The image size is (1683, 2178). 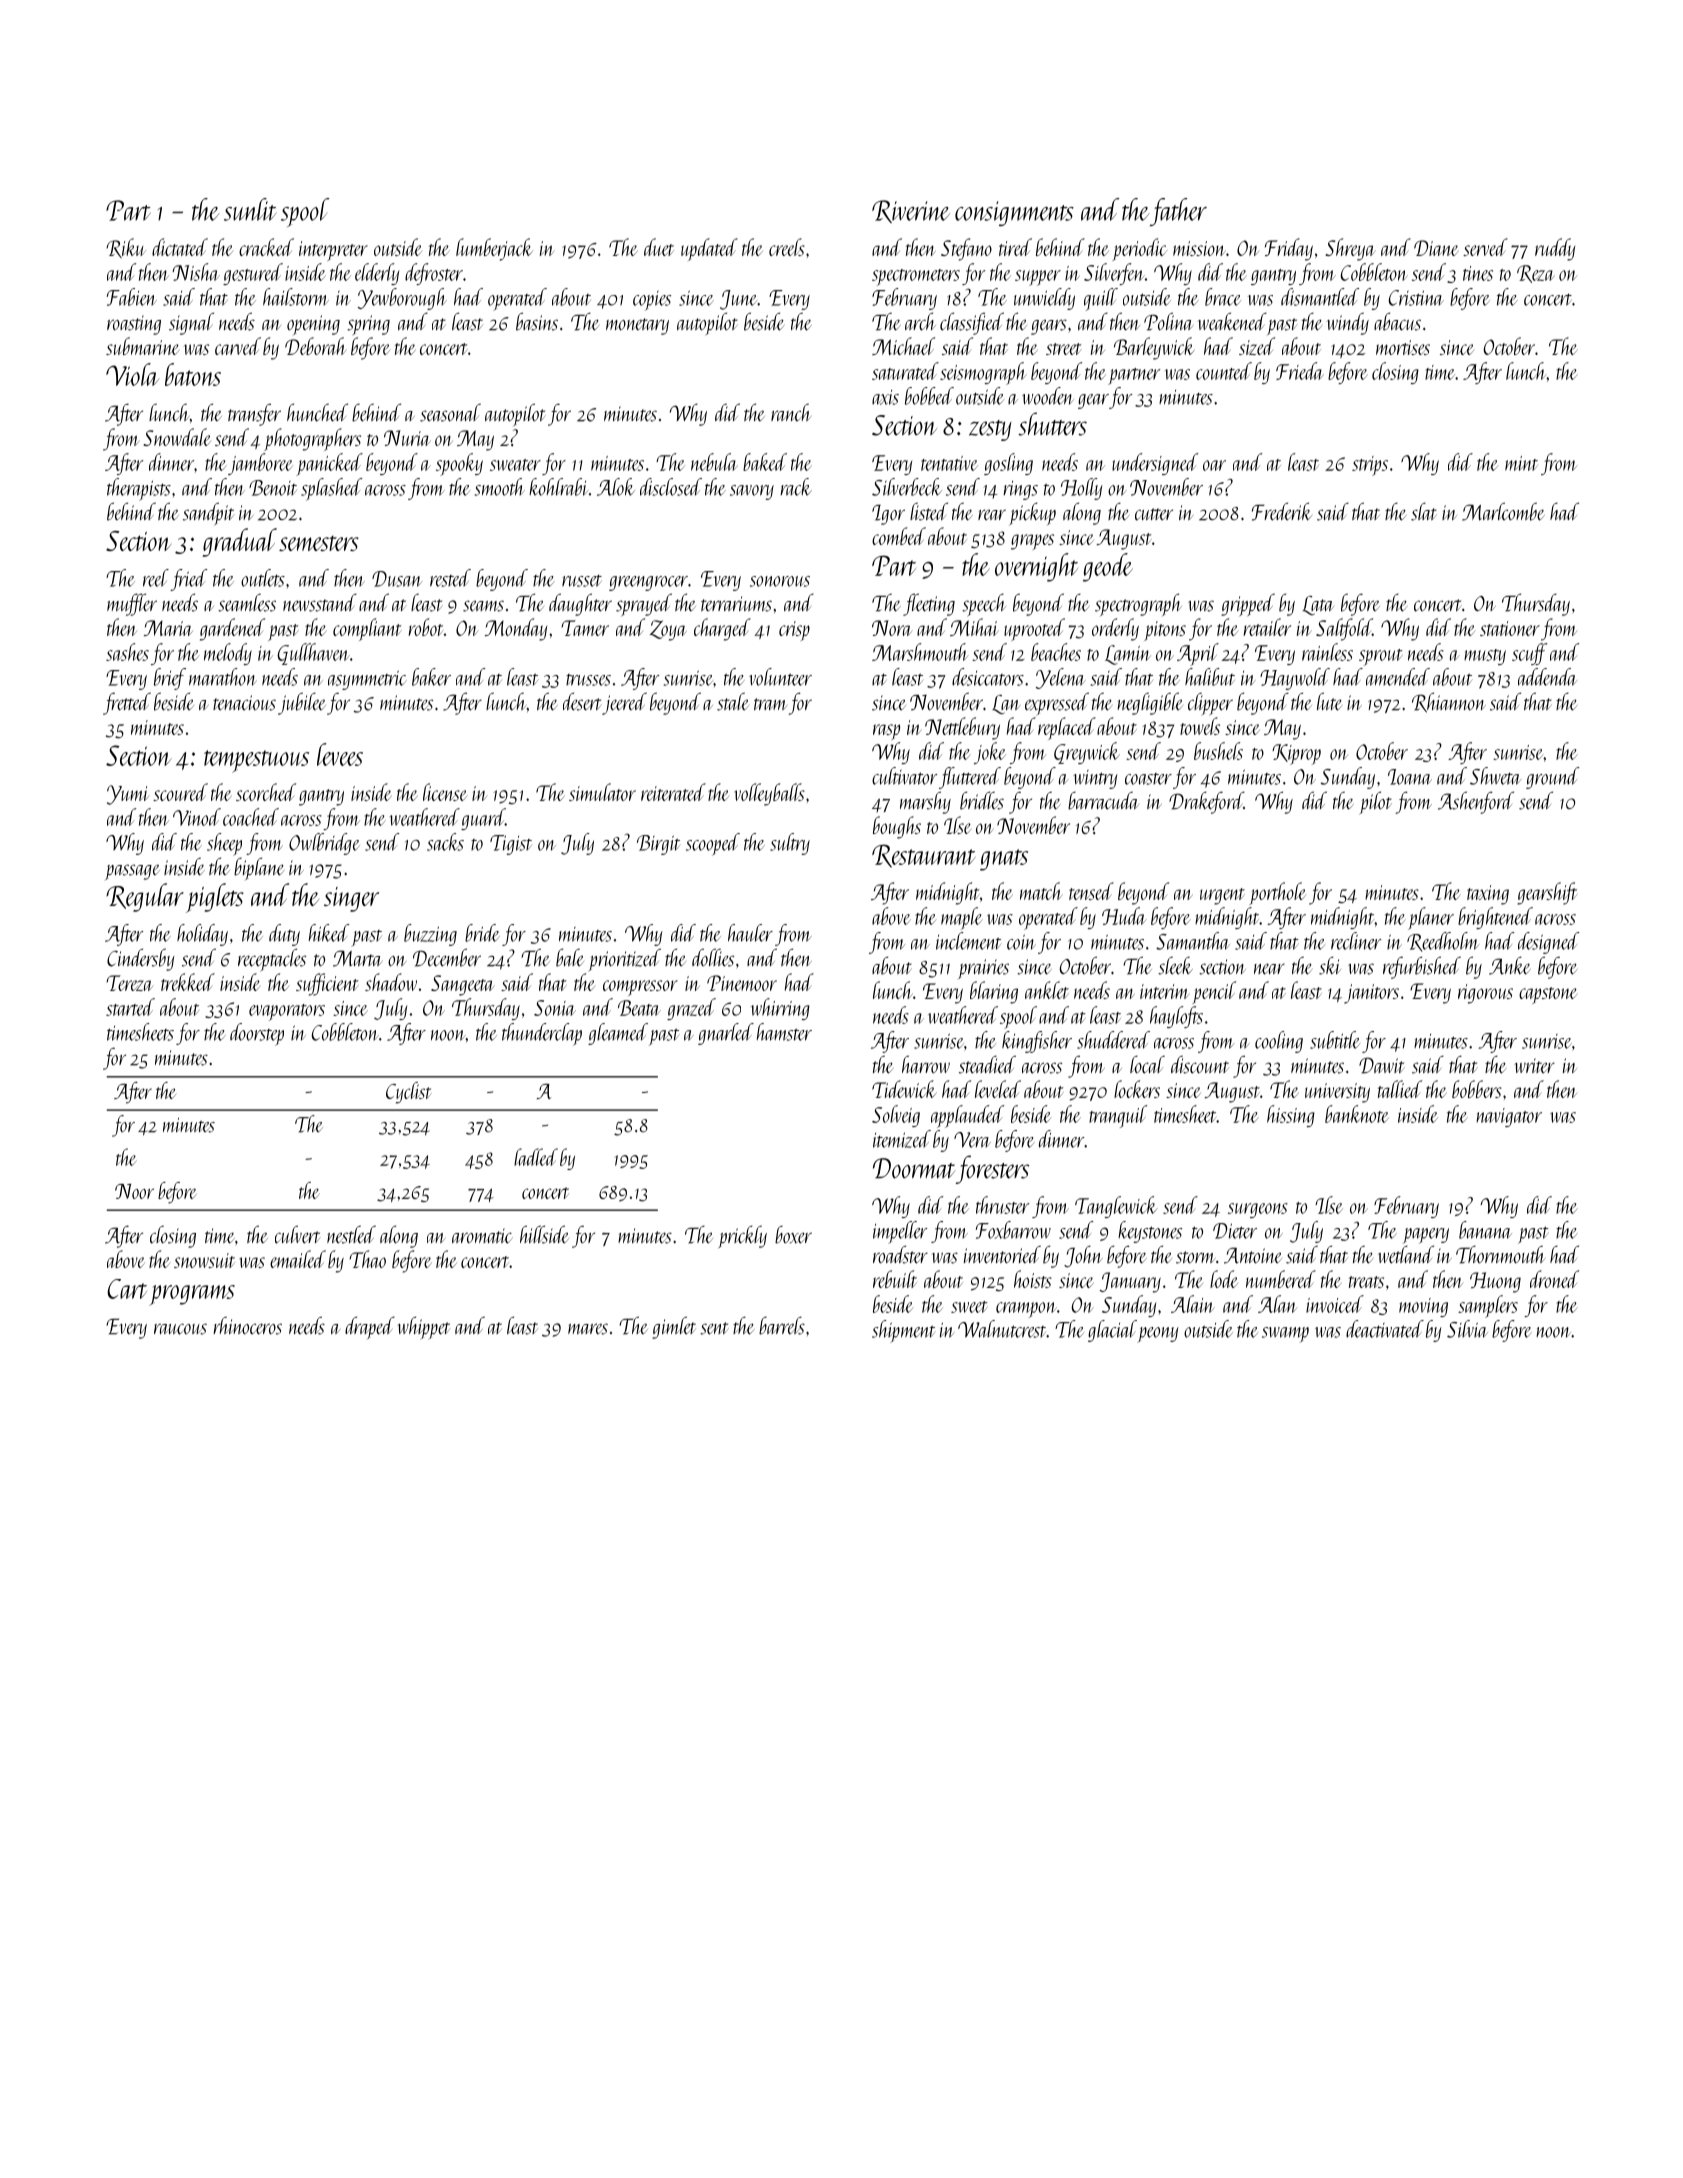 I want to click on mortises, so click(x=1403, y=347).
